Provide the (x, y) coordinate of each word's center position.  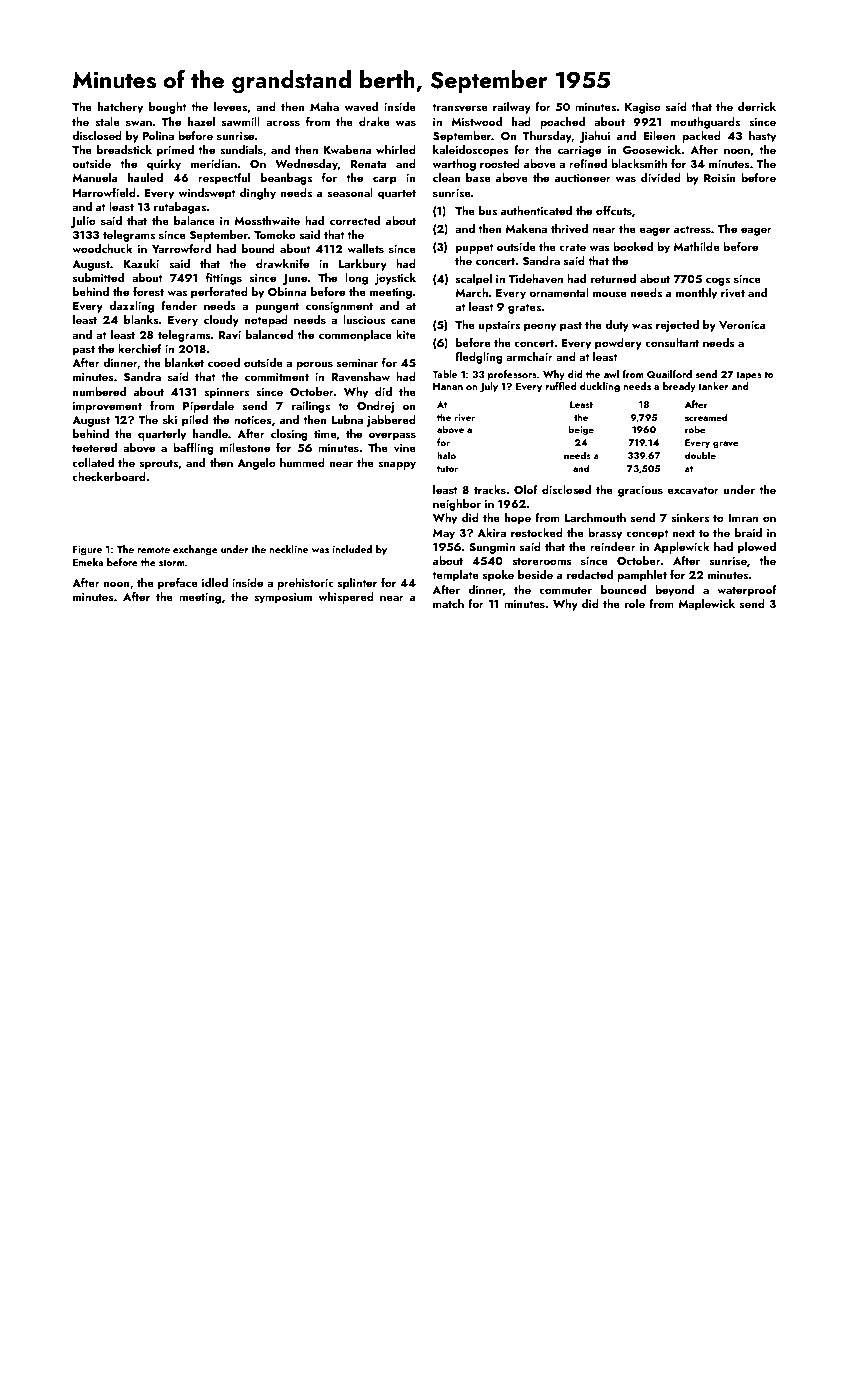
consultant (672, 342)
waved (361, 106)
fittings (224, 279)
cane (403, 321)
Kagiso (643, 108)
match (448, 603)
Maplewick (706, 605)
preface (178, 584)
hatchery (120, 108)
